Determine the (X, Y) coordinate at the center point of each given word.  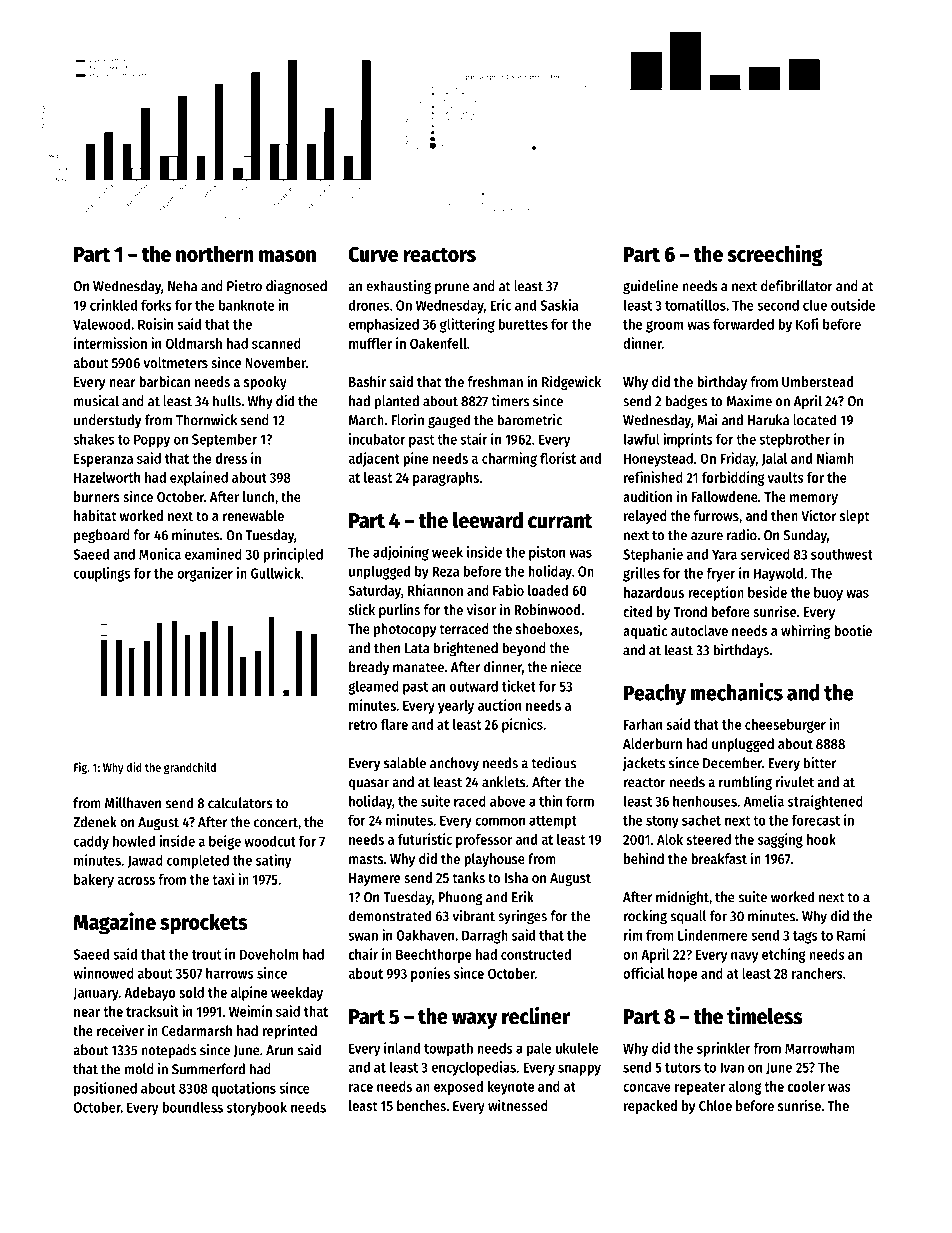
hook (821, 839)
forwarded (743, 324)
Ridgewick (571, 382)
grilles (641, 574)
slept (855, 517)
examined (213, 554)
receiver (120, 1030)
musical (96, 401)
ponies (430, 974)
